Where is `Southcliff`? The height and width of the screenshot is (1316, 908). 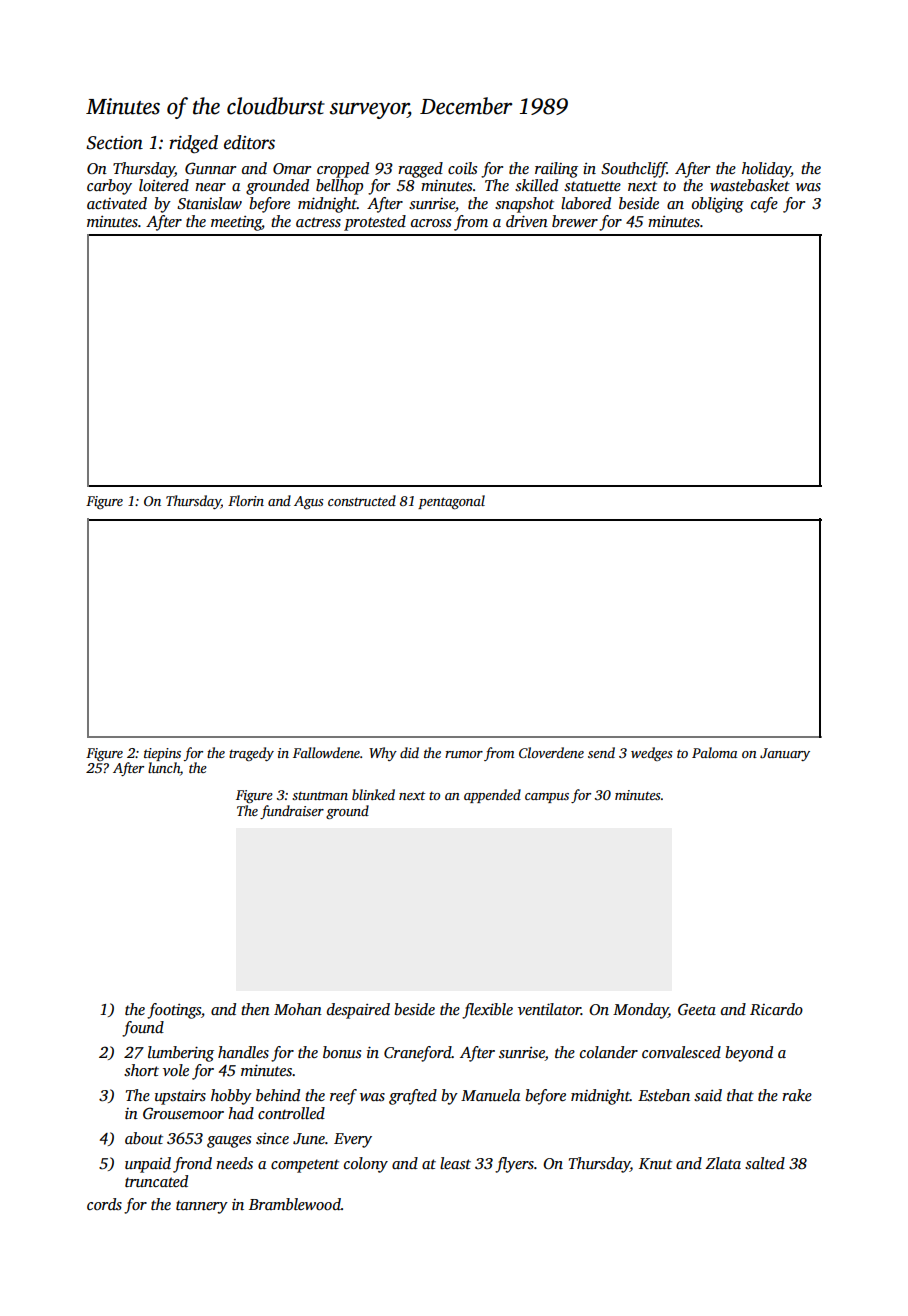
Southcliff is located at coordinates (634, 170).
